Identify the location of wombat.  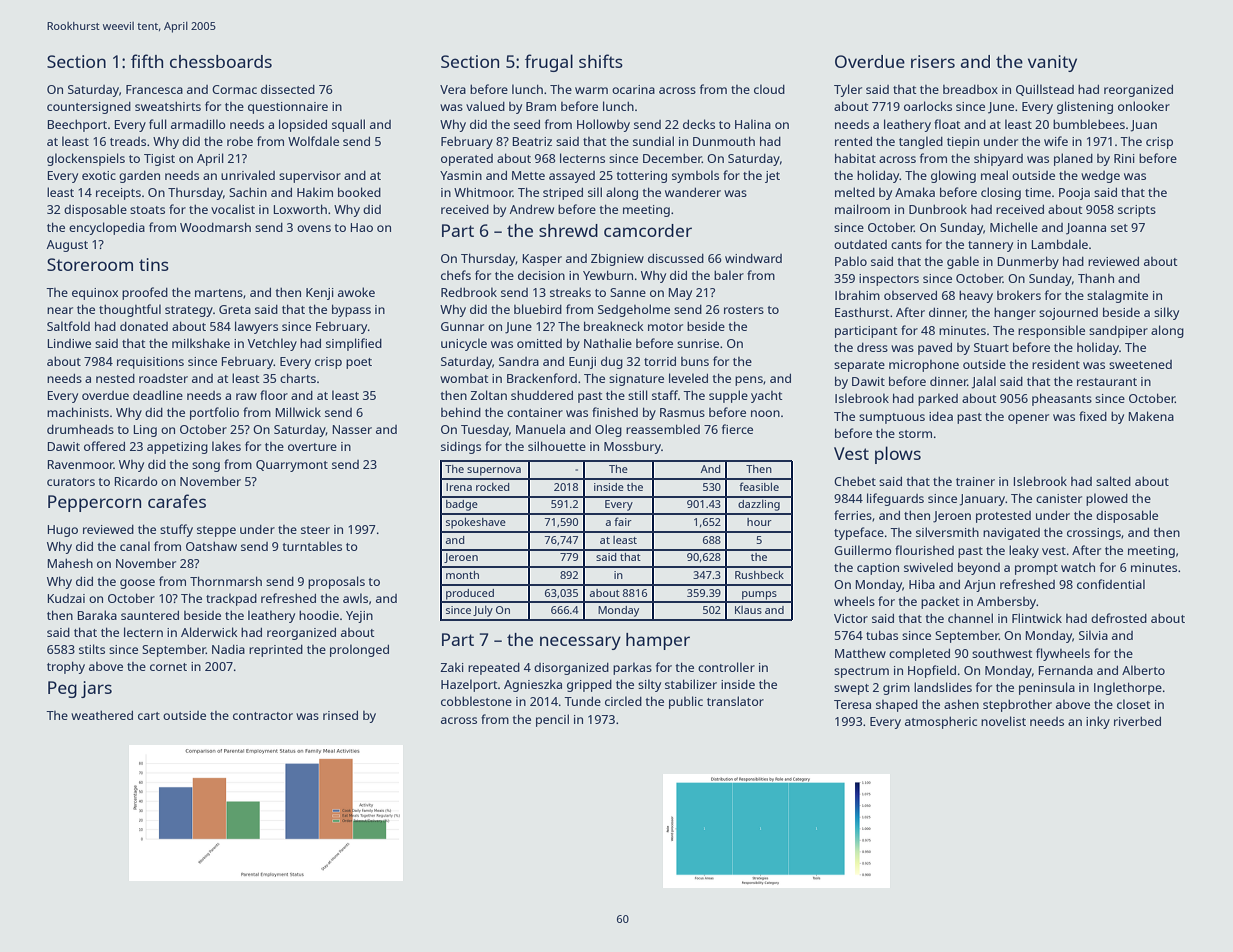
(464, 378).
